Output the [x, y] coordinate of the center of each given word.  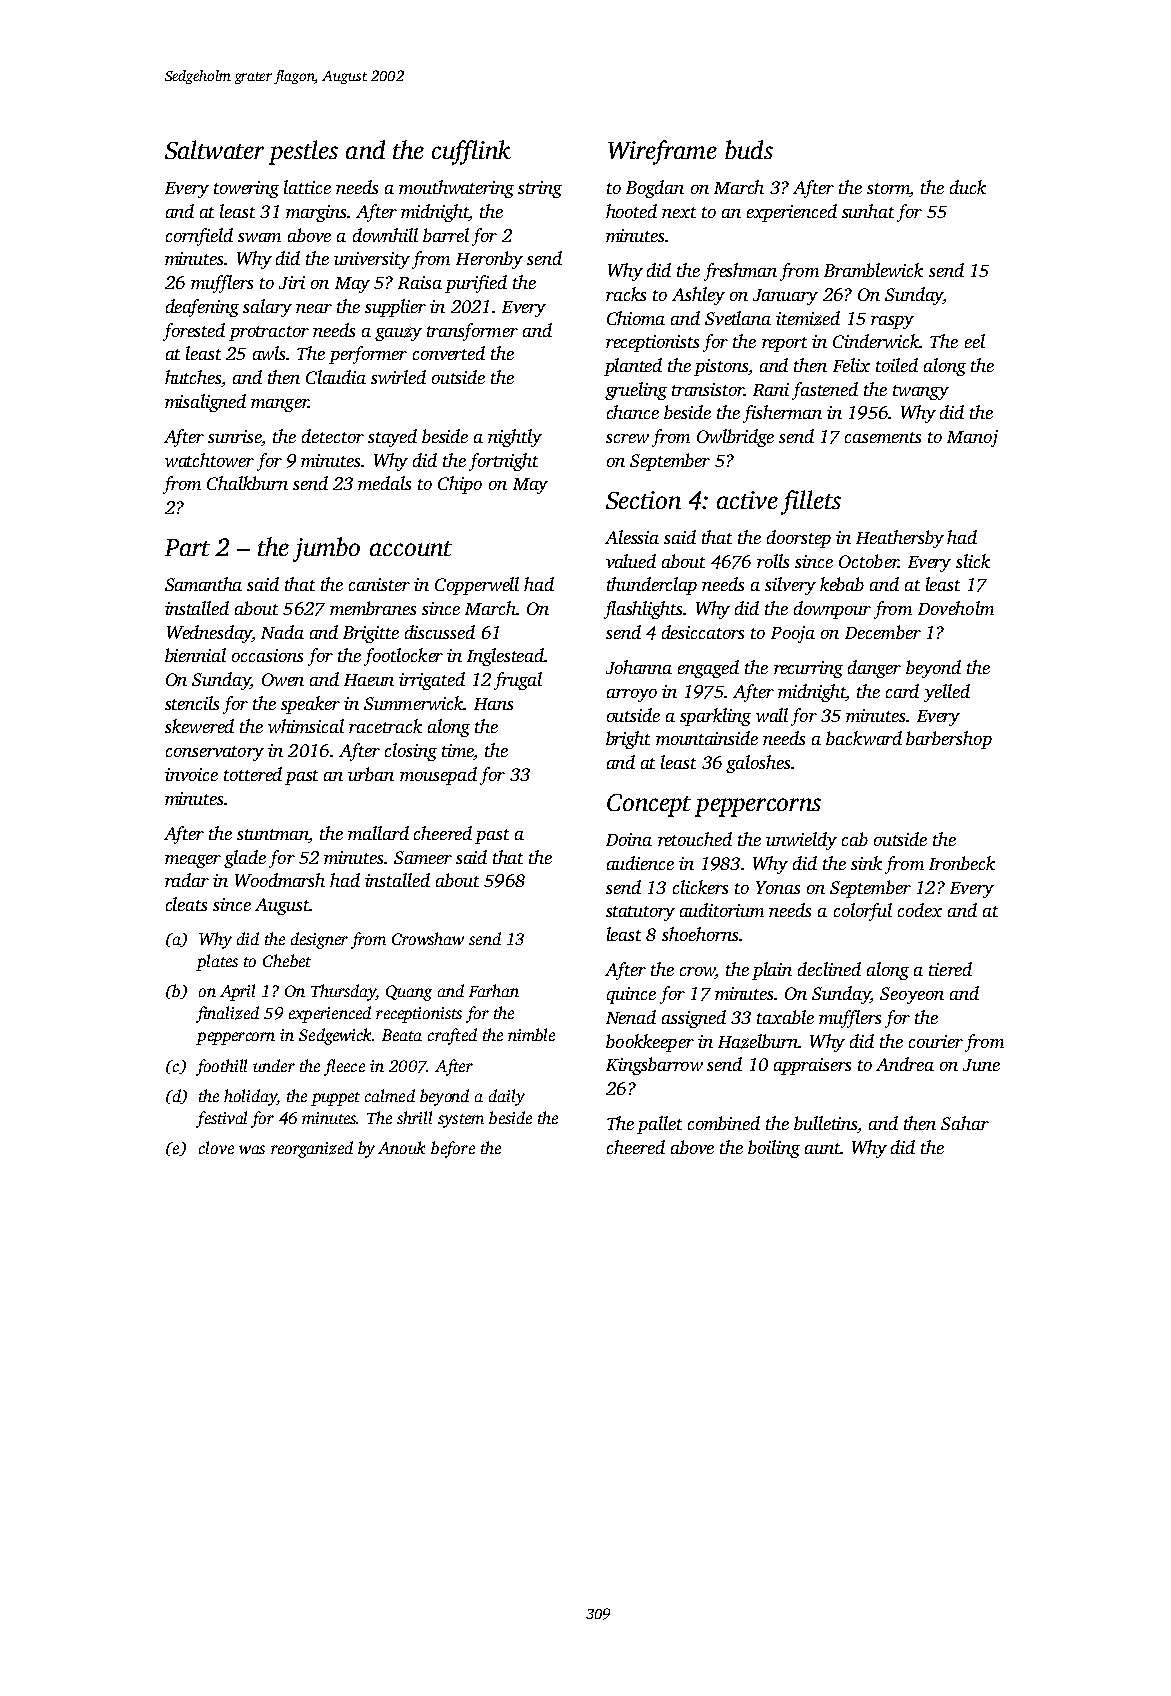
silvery [790, 586]
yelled [947, 693]
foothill [221, 1067]
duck [968, 187]
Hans [493, 704]
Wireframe [662, 152]
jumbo [326, 549]
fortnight [503, 462]
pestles [303, 152]
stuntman [273, 836]
